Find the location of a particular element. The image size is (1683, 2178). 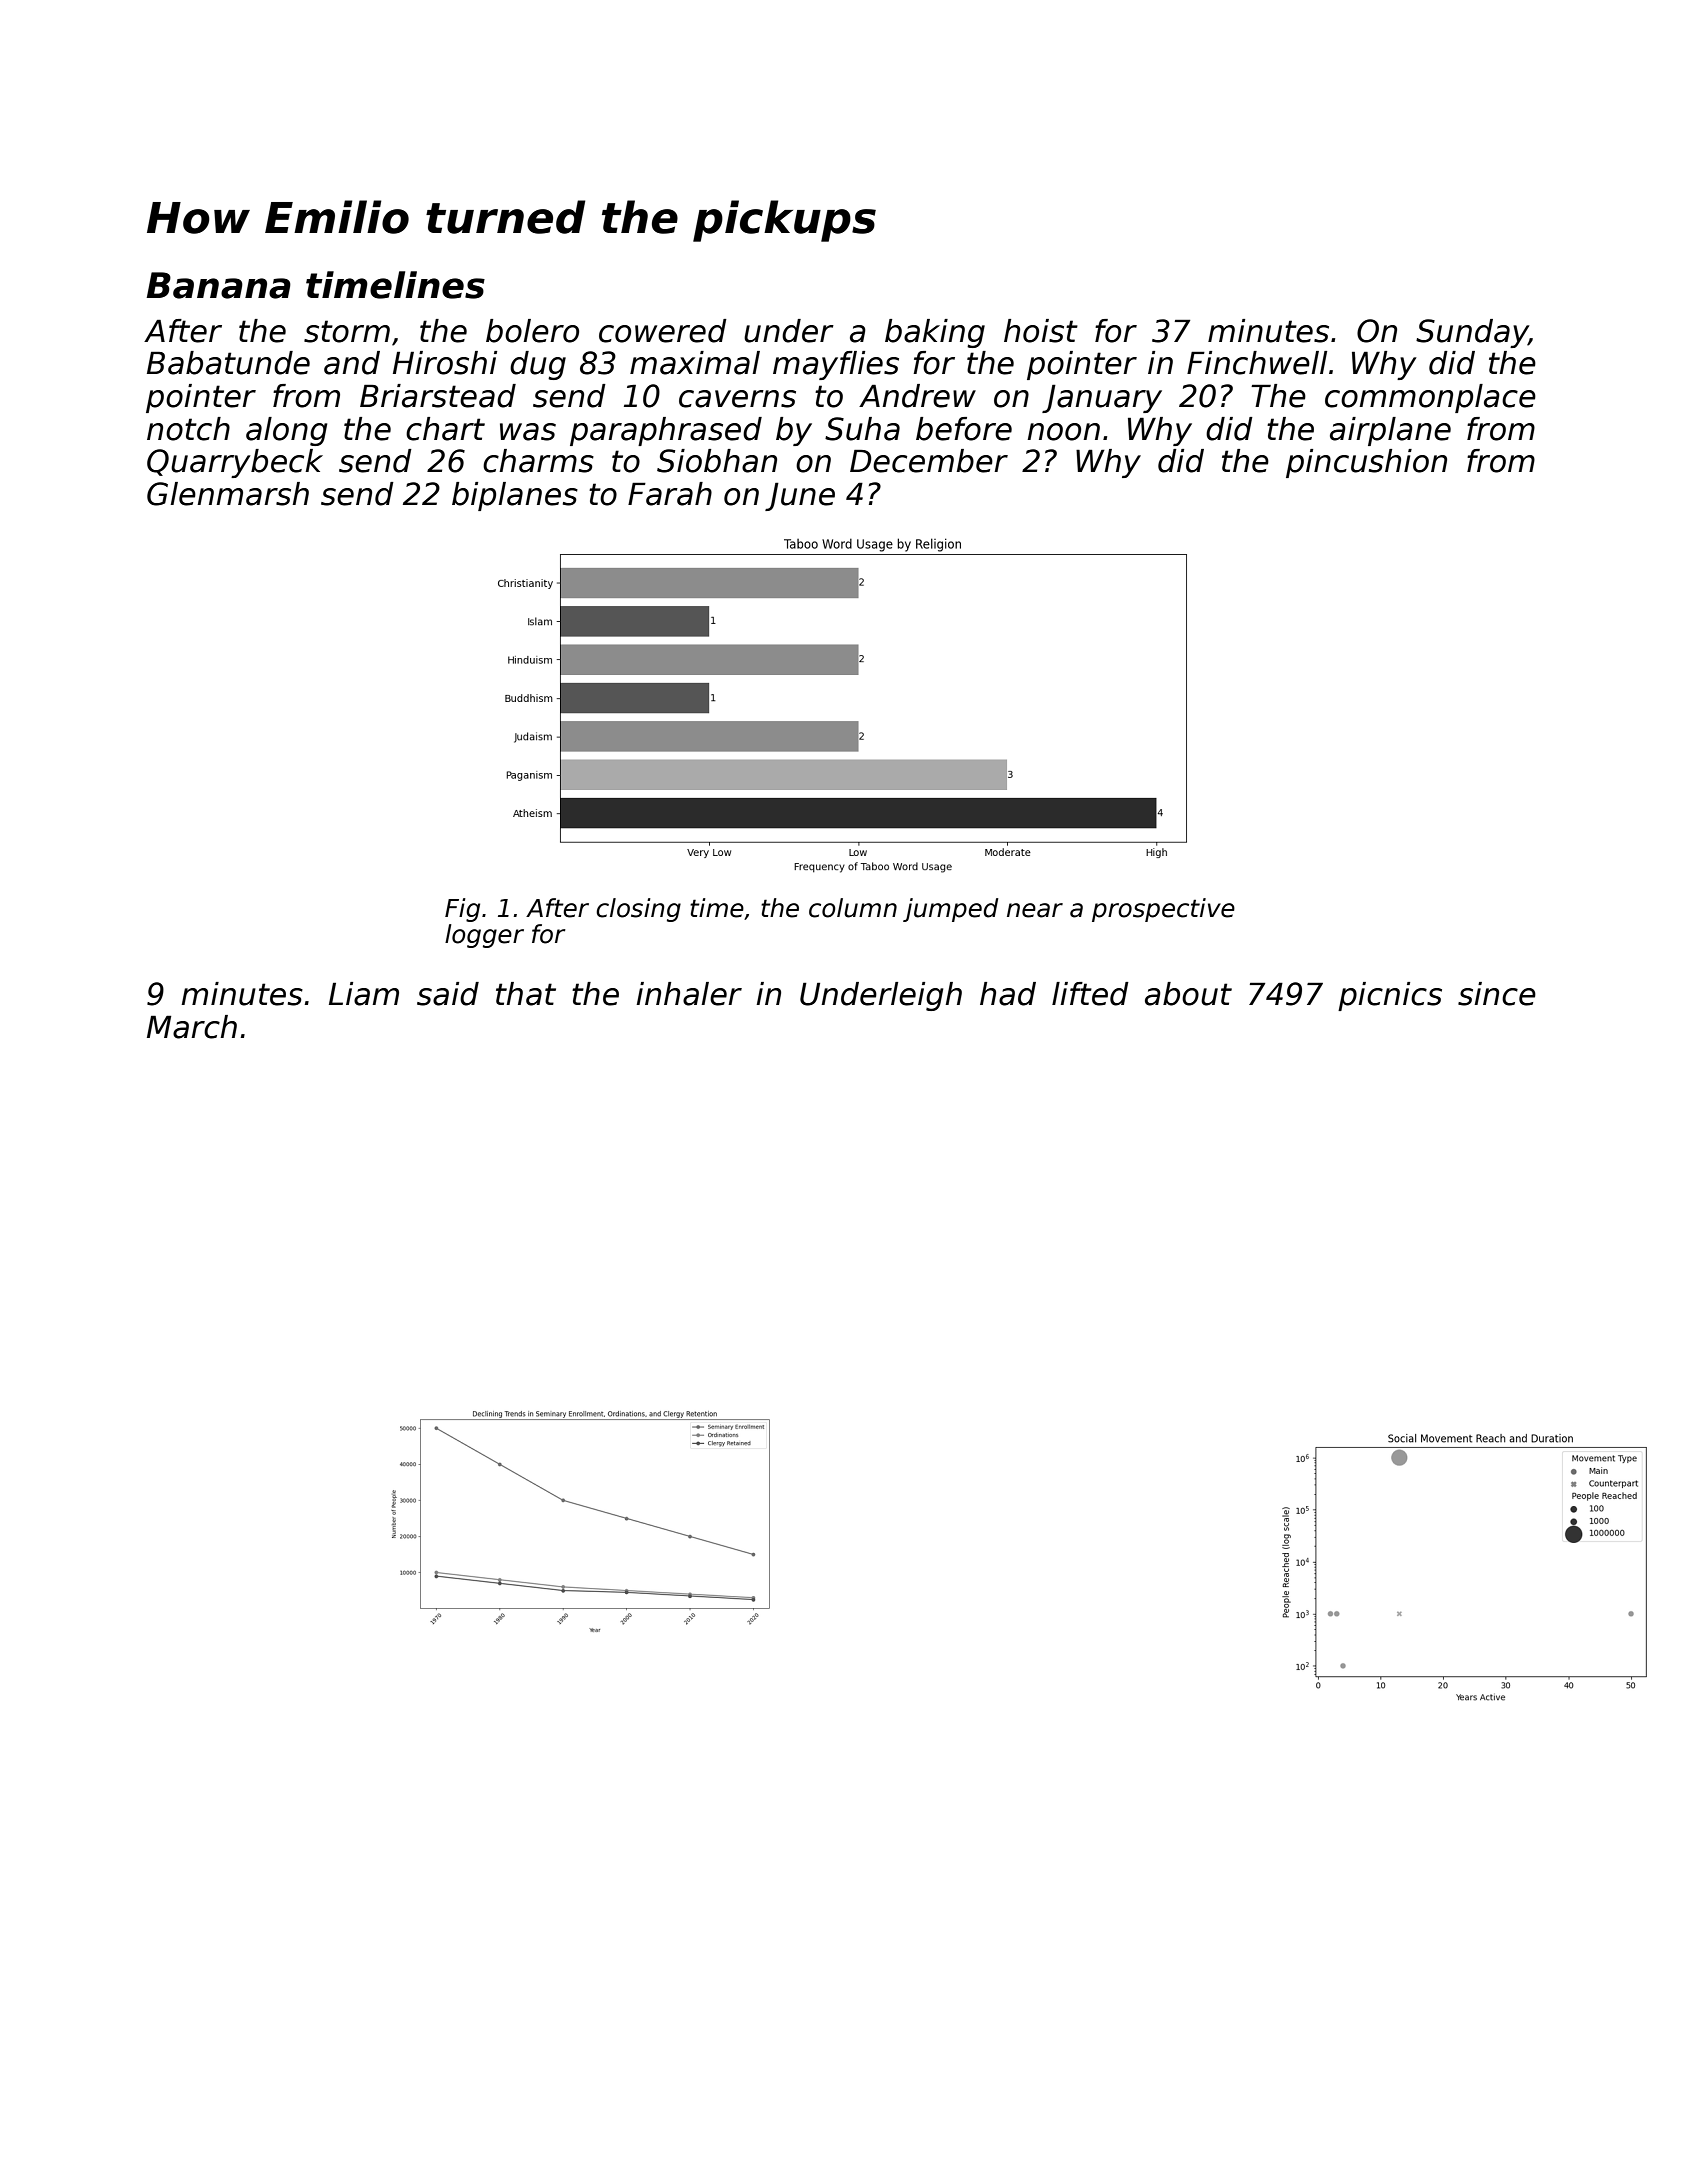

Siobhan is located at coordinates (717, 461).
